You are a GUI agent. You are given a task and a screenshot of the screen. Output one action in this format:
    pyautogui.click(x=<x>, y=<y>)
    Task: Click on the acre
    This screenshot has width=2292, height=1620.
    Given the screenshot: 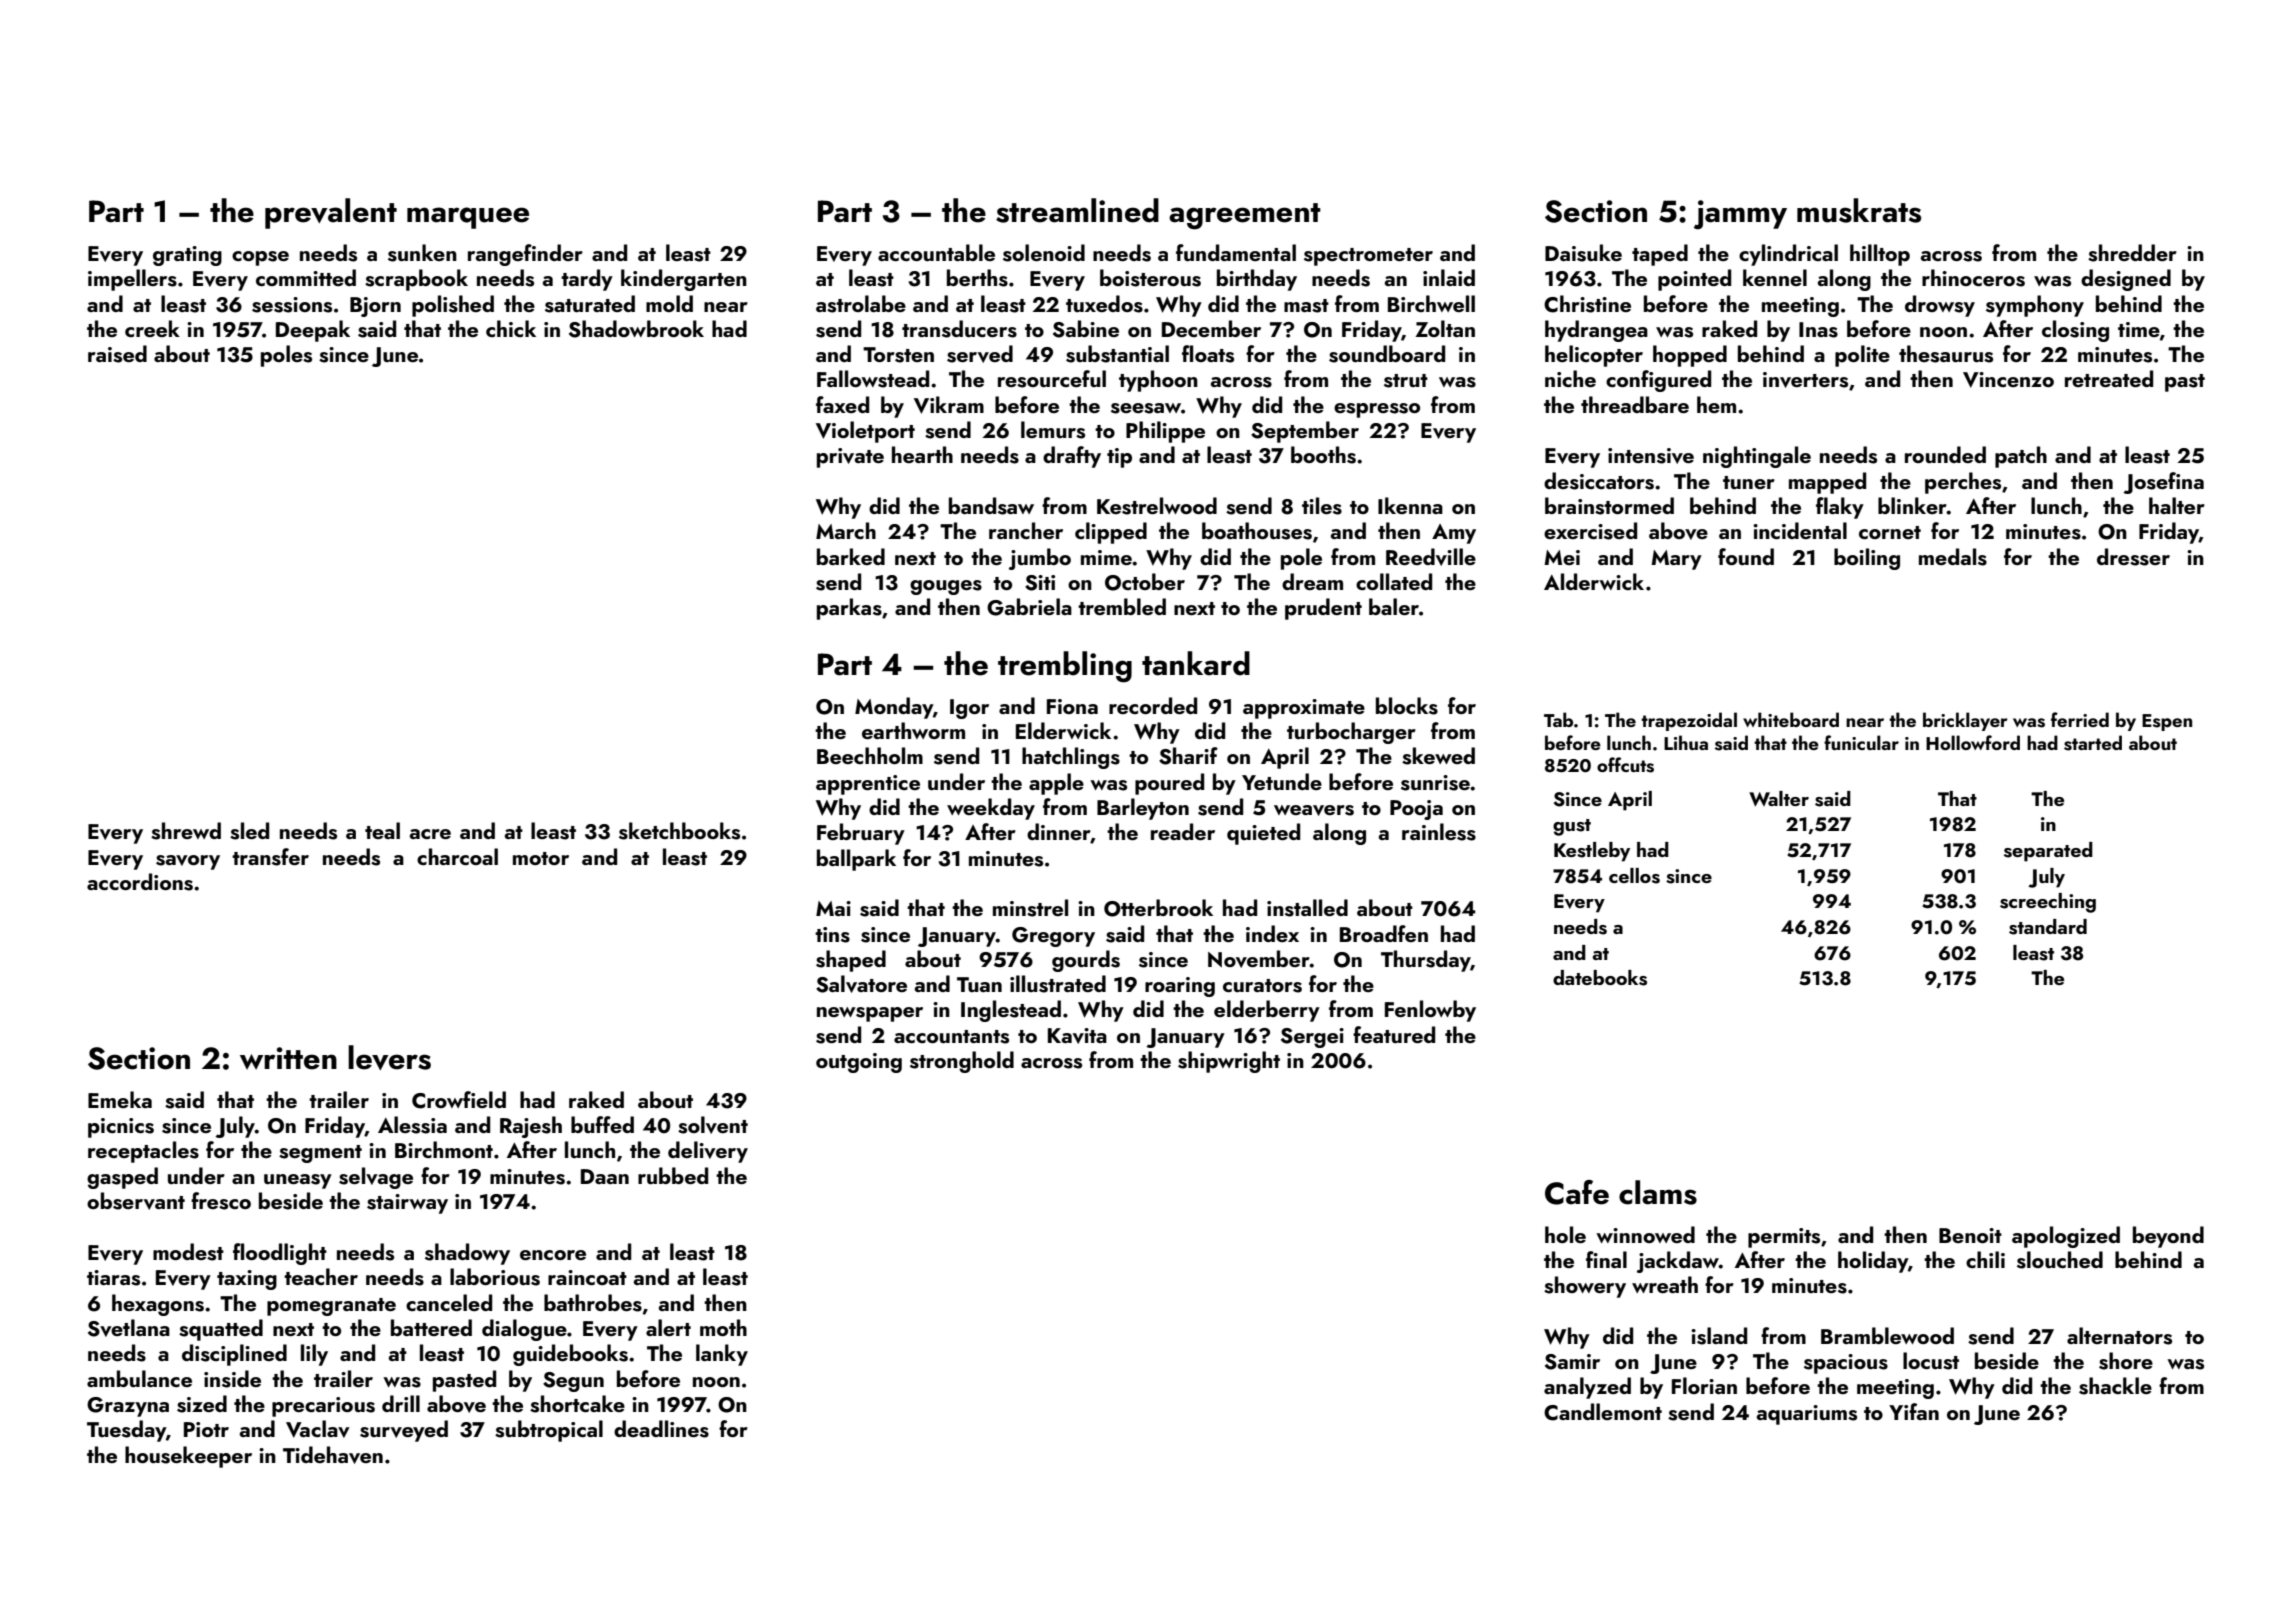 What is the action you would take?
    pyautogui.click(x=430, y=834)
